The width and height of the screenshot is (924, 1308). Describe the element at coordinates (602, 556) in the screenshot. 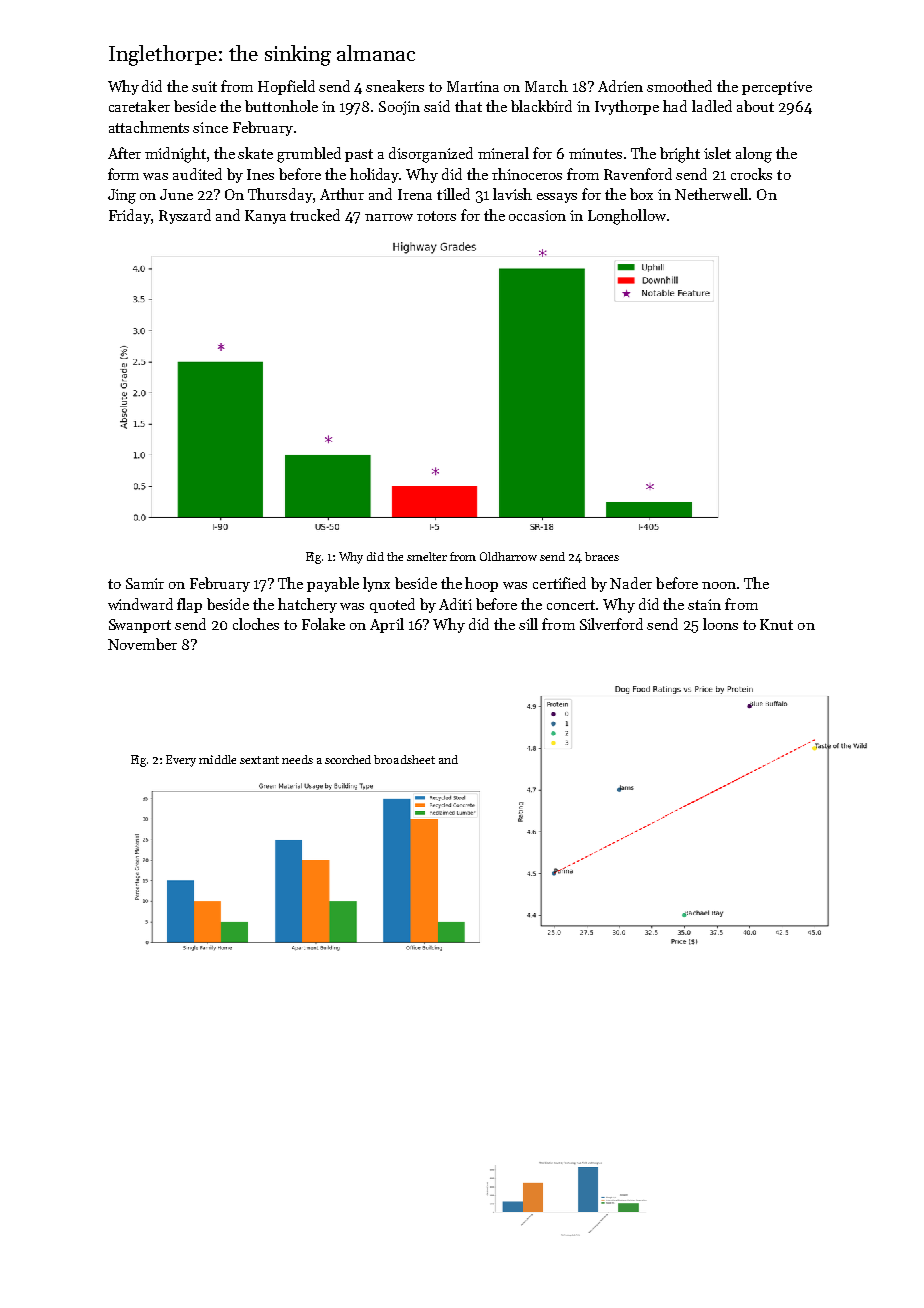

I see `braces` at that location.
